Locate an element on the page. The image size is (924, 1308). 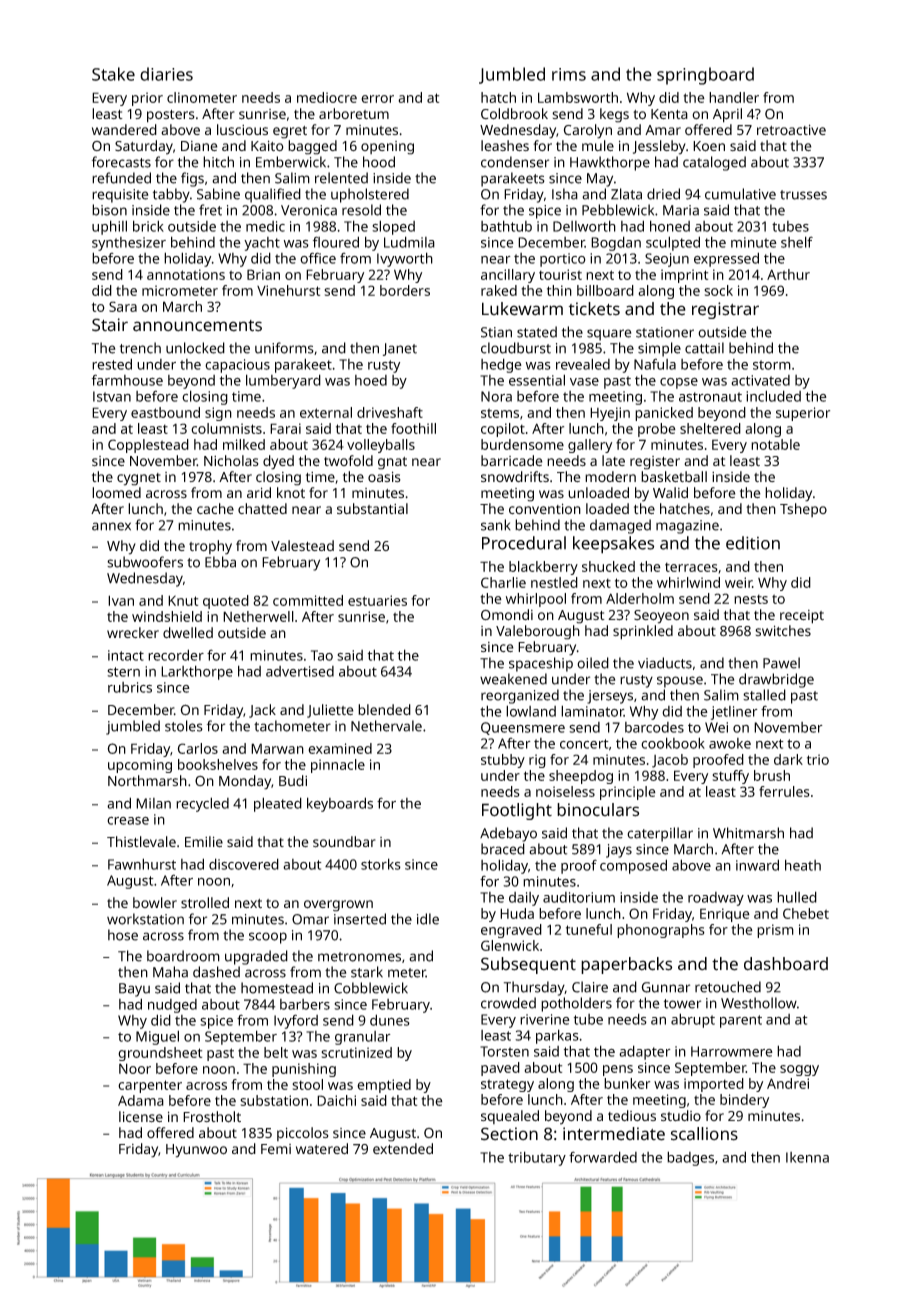
Bayu is located at coordinates (134, 990).
